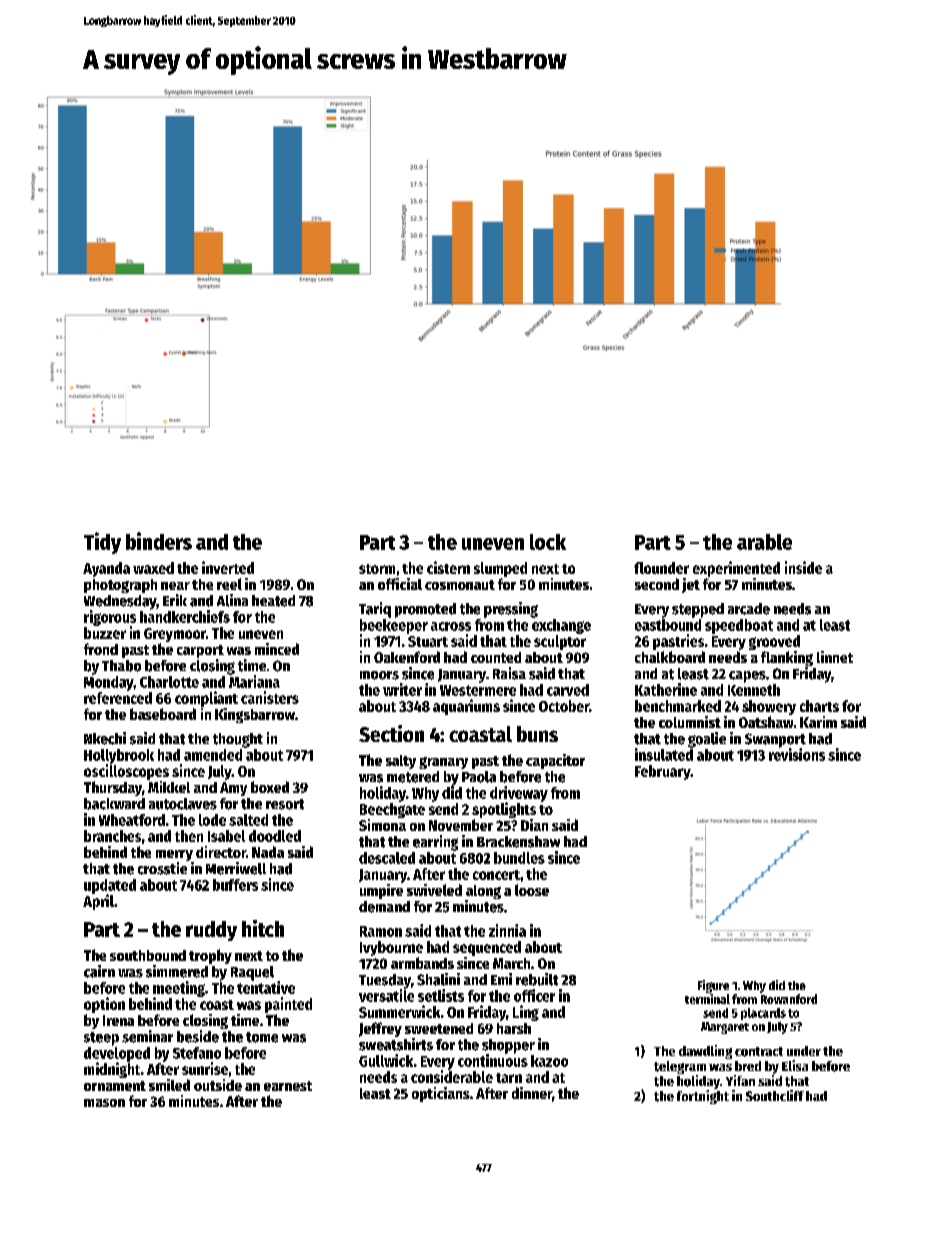 Image resolution: width=952 pixels, height=1233 pixels. I want to click on outside, so click(218, 1085).
